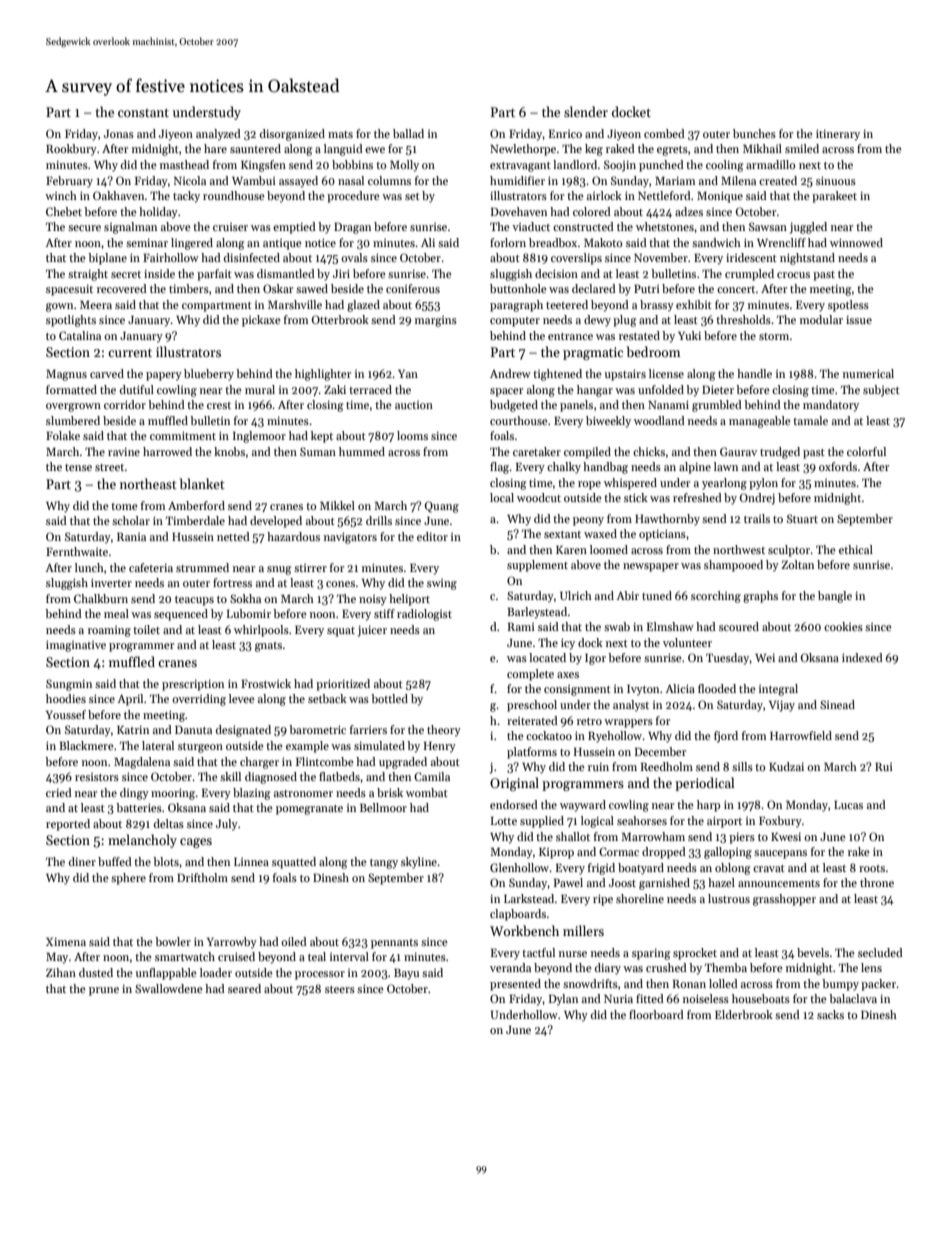 The height and width of the page is (1233, 952). What do you see at coordinates (532, 720) in the page?
I see `reiterated` at bounding box center [532, 720].
